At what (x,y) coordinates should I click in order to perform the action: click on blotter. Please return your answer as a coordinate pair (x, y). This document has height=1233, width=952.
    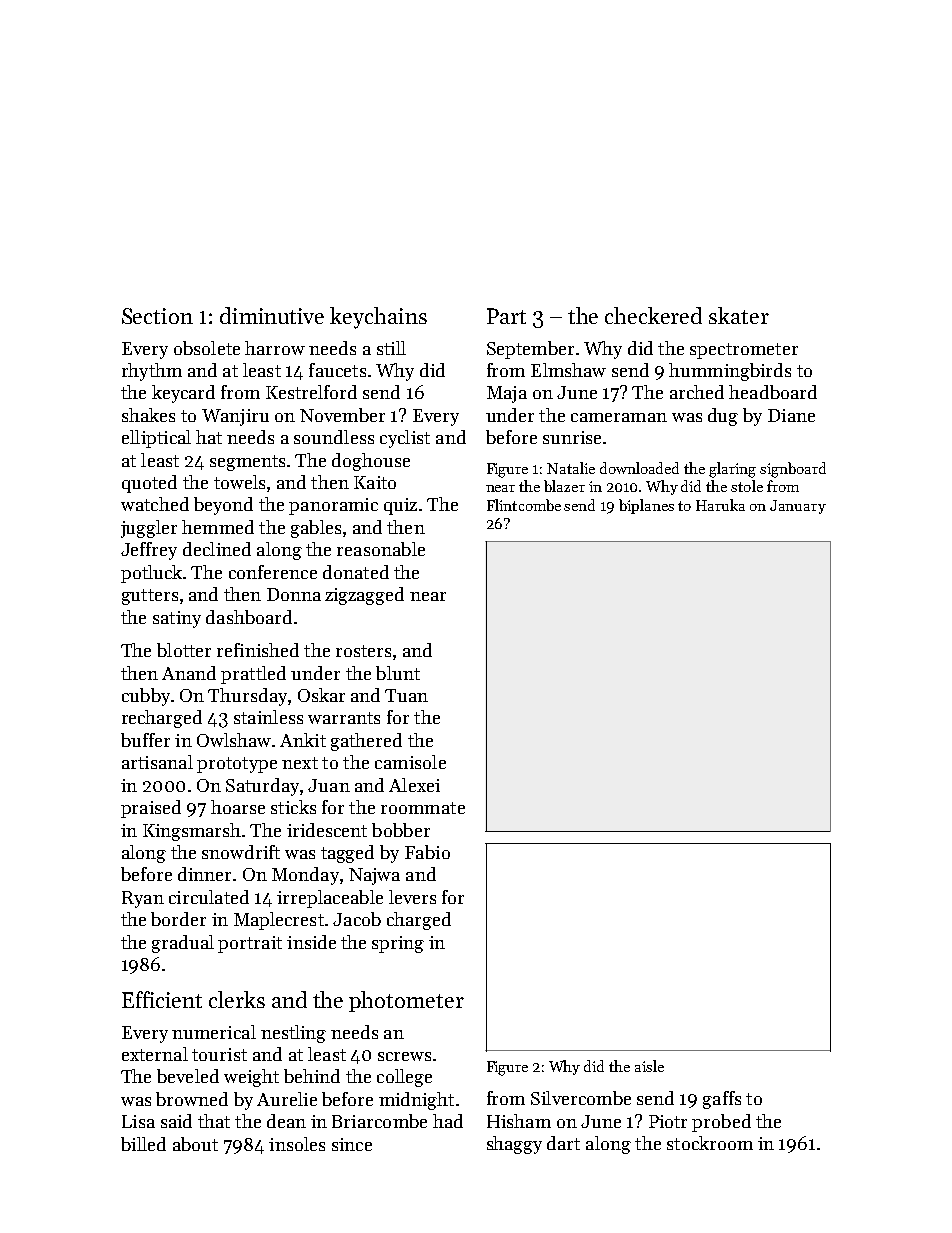
    Looking at the image, I should click on (184, 650).
